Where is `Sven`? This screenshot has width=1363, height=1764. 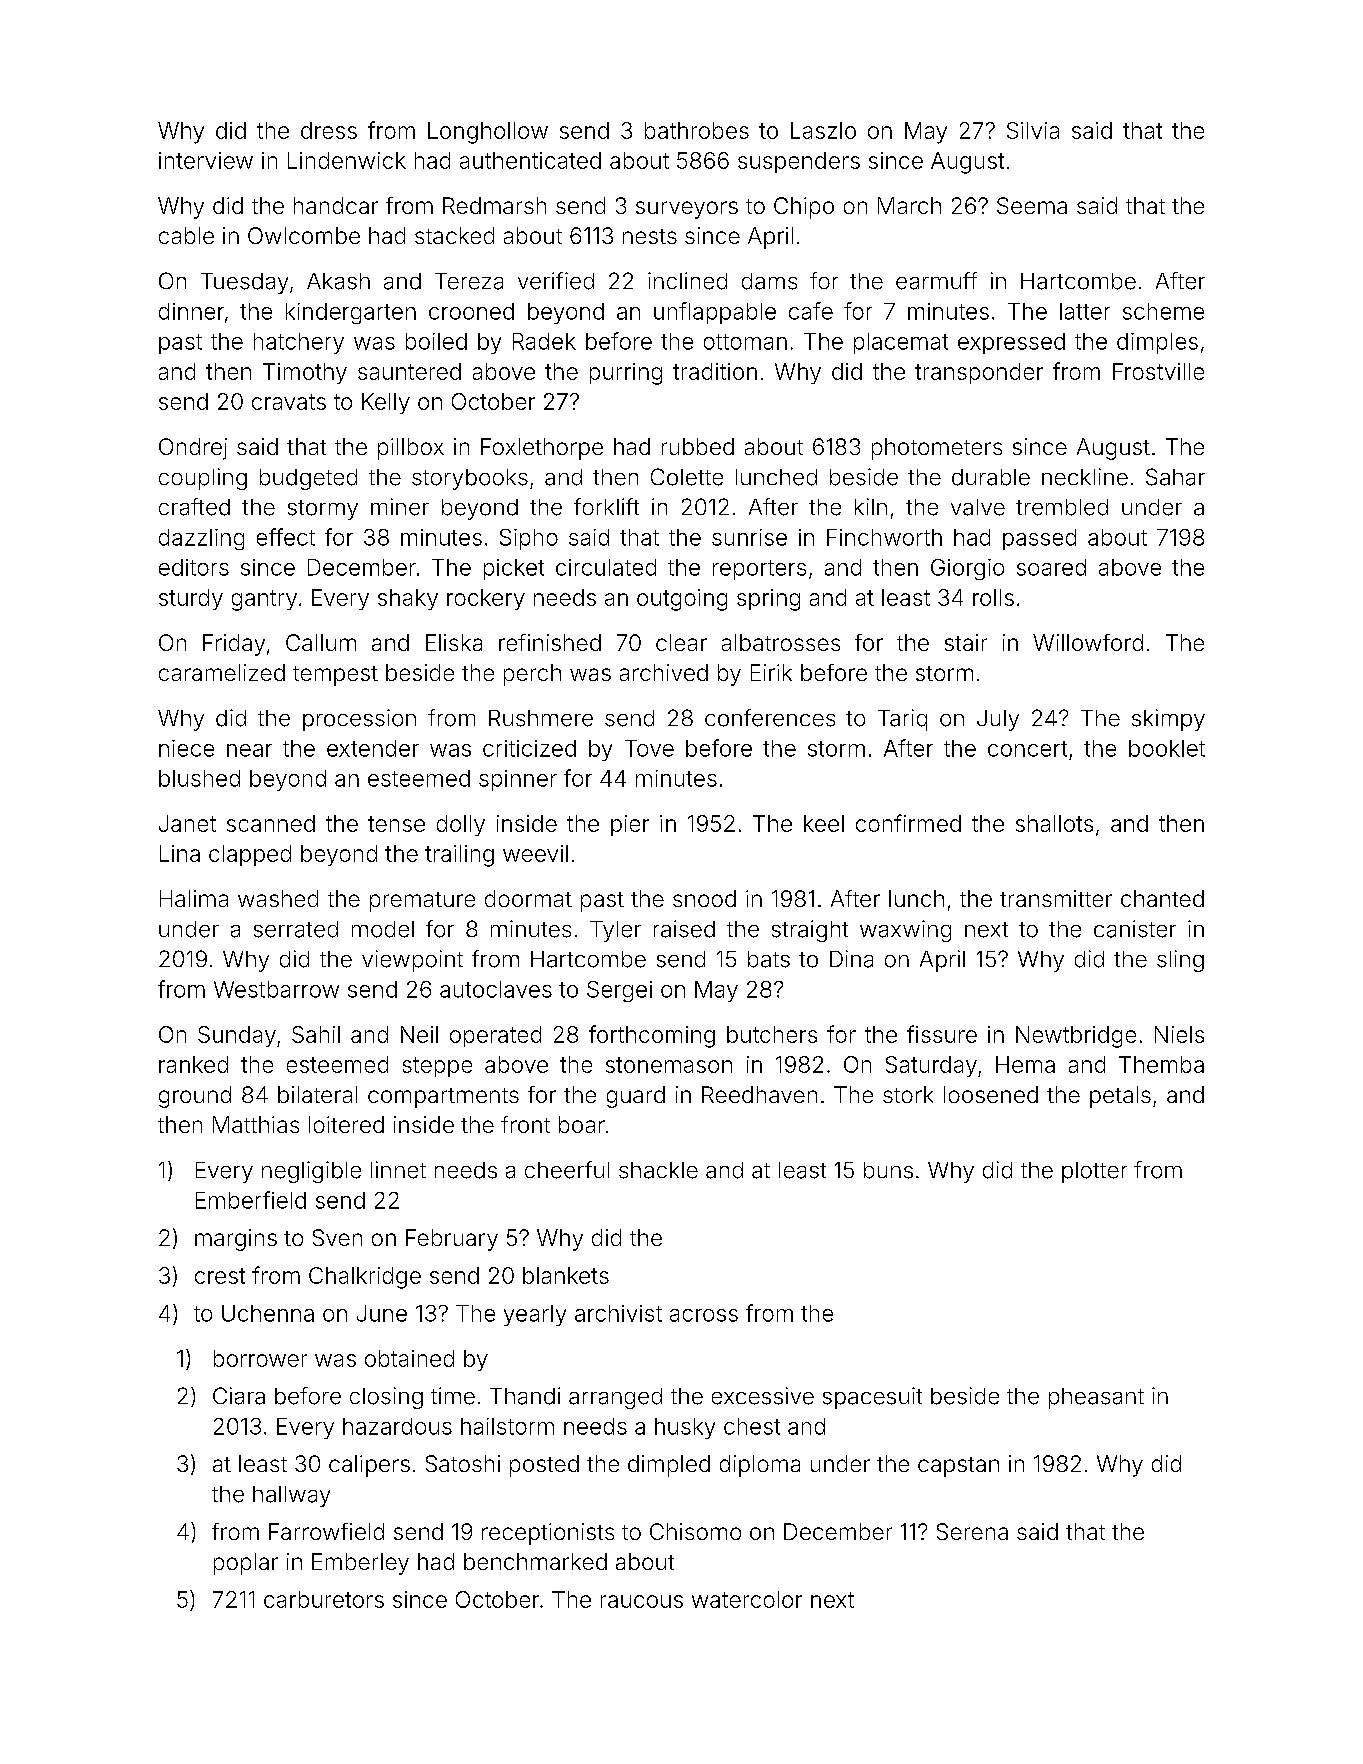
Sven is located at coordinates (337, 1237).
